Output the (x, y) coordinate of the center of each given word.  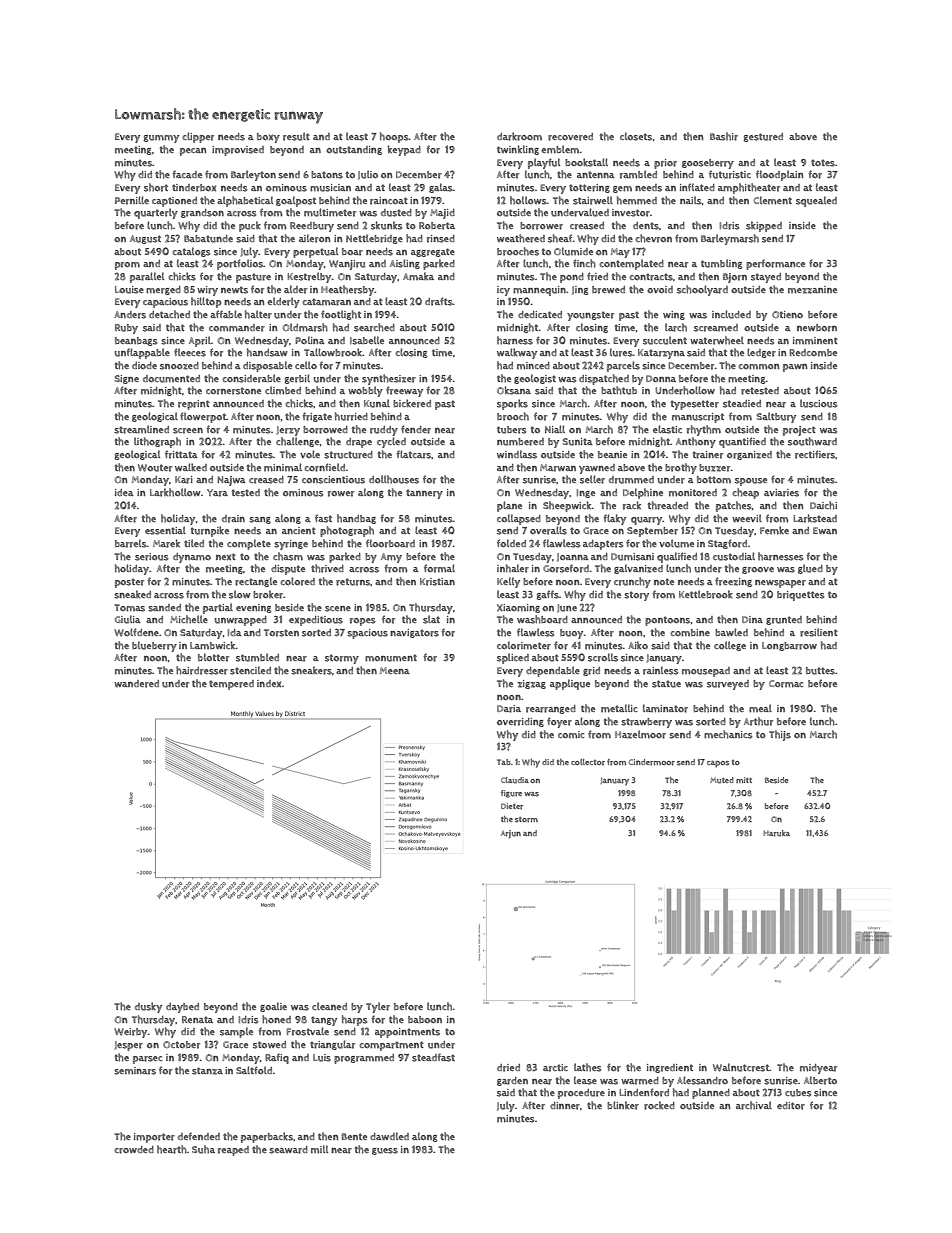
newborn (817, 328)
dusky (148, 1007)
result (296, 136)
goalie (273, 1007)
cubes (798, 1093)
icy (503, 291)
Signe (126, 379)
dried (508, 1068)
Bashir (724, 136)
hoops (394, 137)
